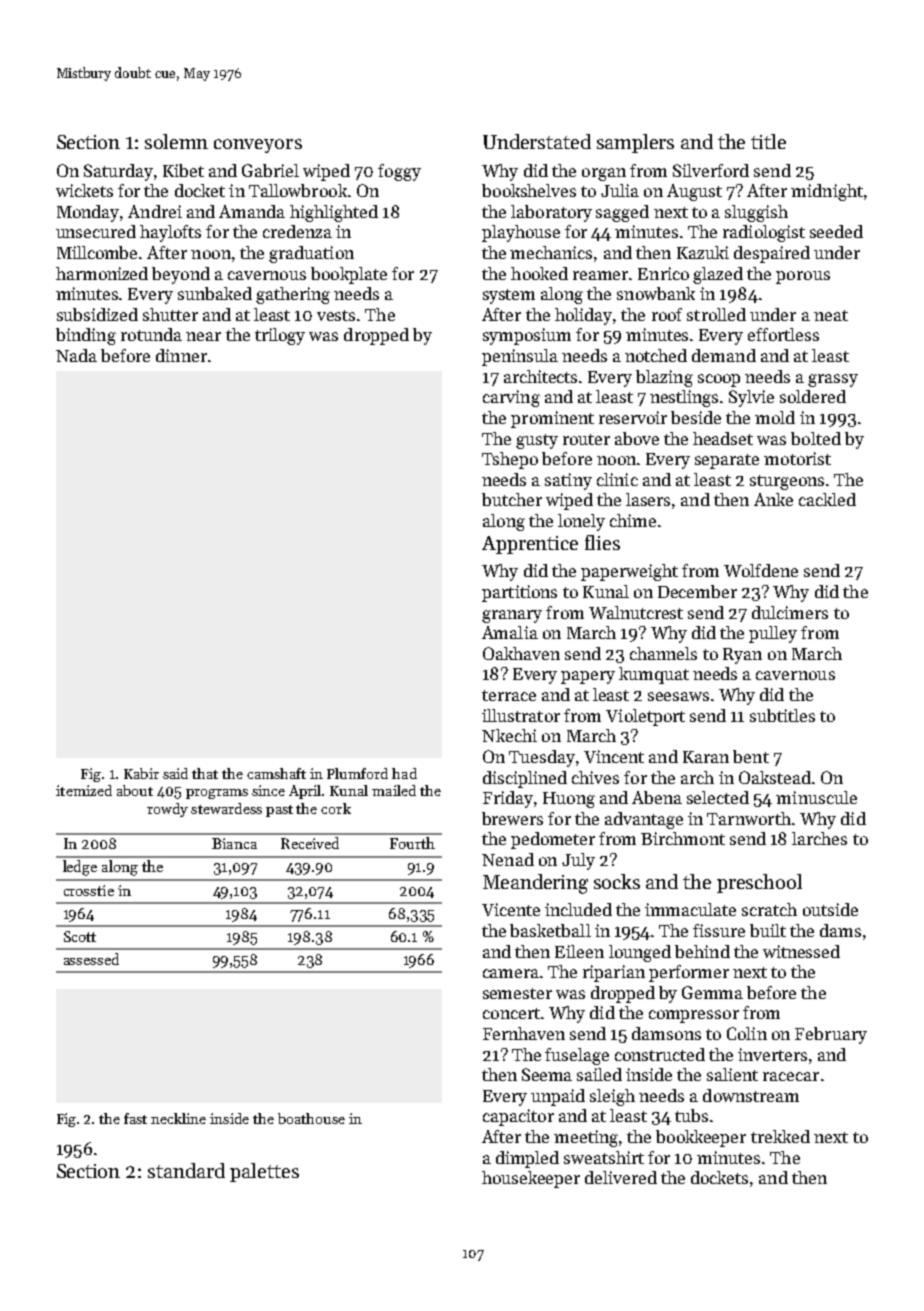  What do you see at coordinates (520, 357) in the screenshot?
I see `peninsula` at bounding box center [520, 357].
